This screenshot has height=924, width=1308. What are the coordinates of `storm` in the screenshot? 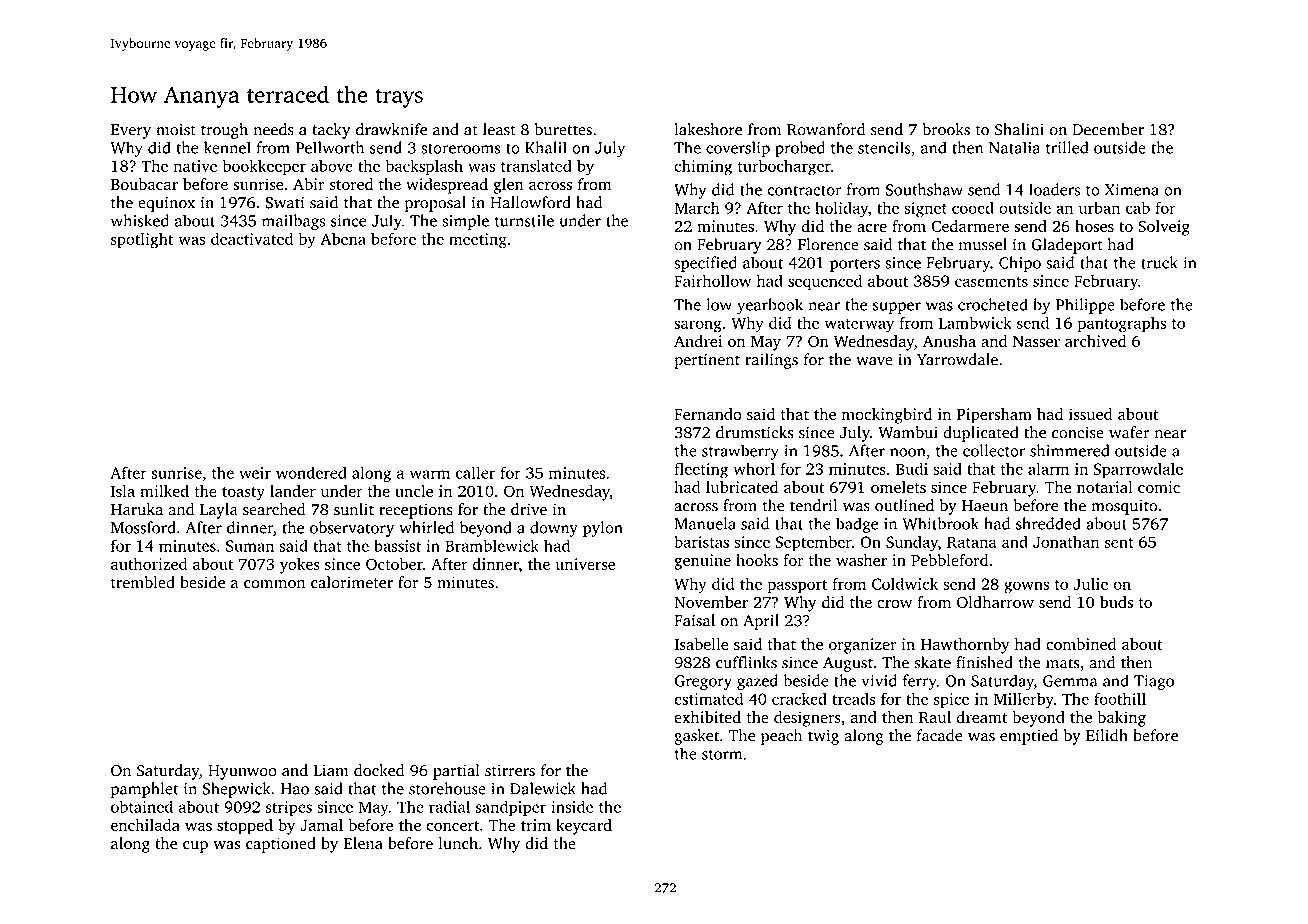 It's located at (722, 754).
